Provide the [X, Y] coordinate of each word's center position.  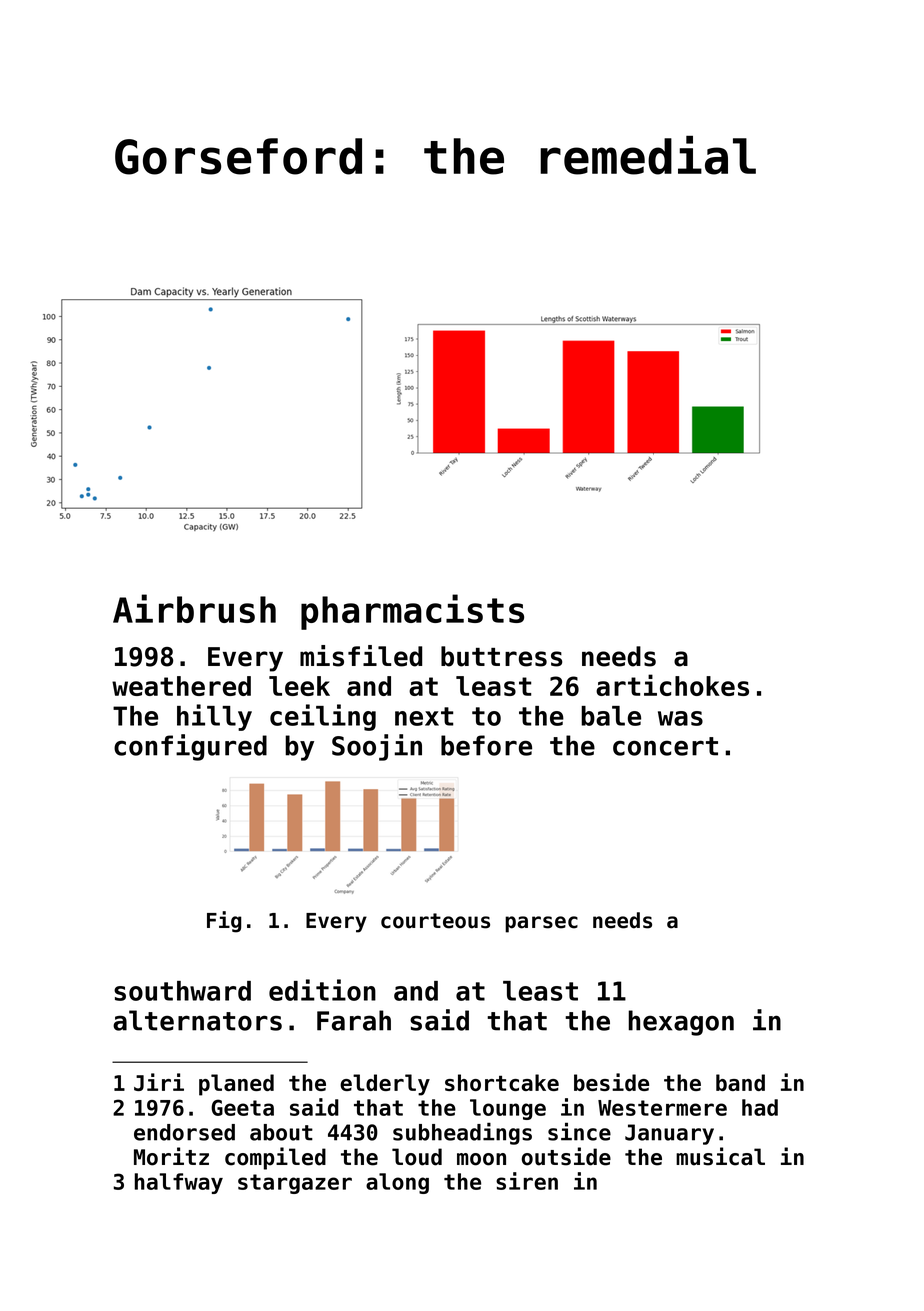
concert [665, 746]
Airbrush [194, 608]
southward [182, 991]
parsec [541, 924]
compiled [275, 1158]
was [680, 718]
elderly [385, 1085]
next [424, 716]
